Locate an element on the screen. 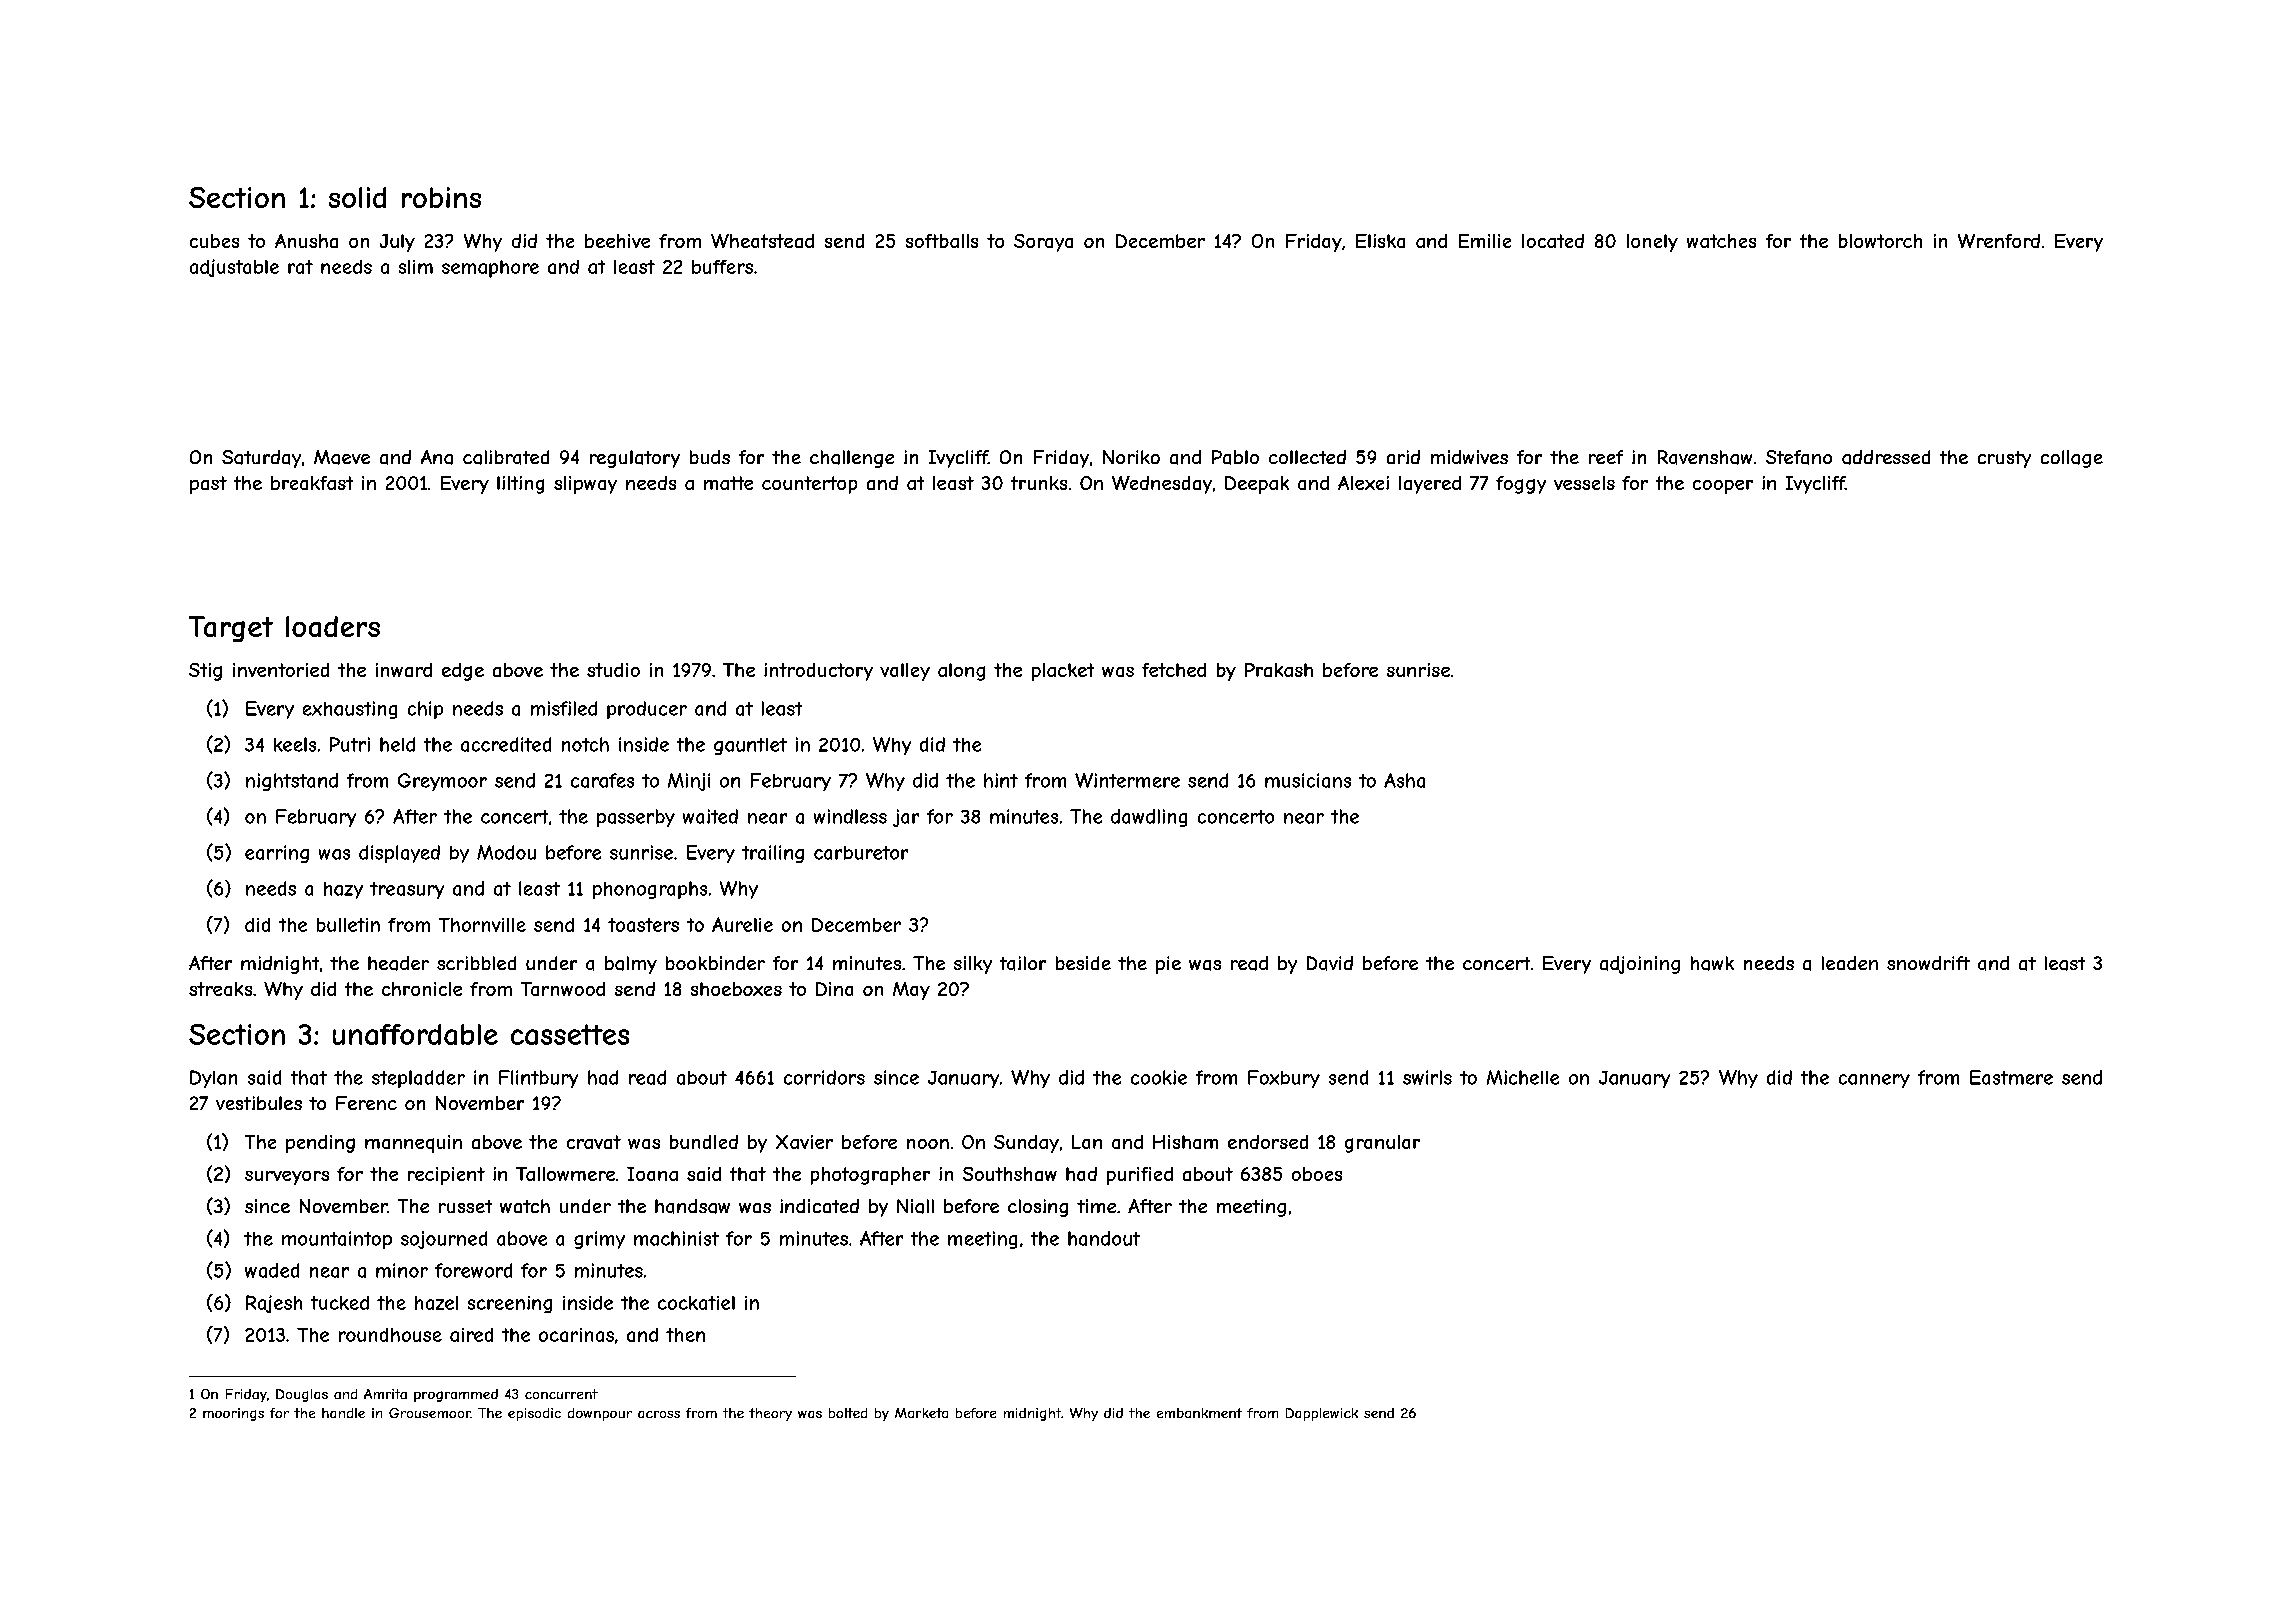 This screenshot has height=1620, width=2292. collage is located at coordinates (2072, 459).
